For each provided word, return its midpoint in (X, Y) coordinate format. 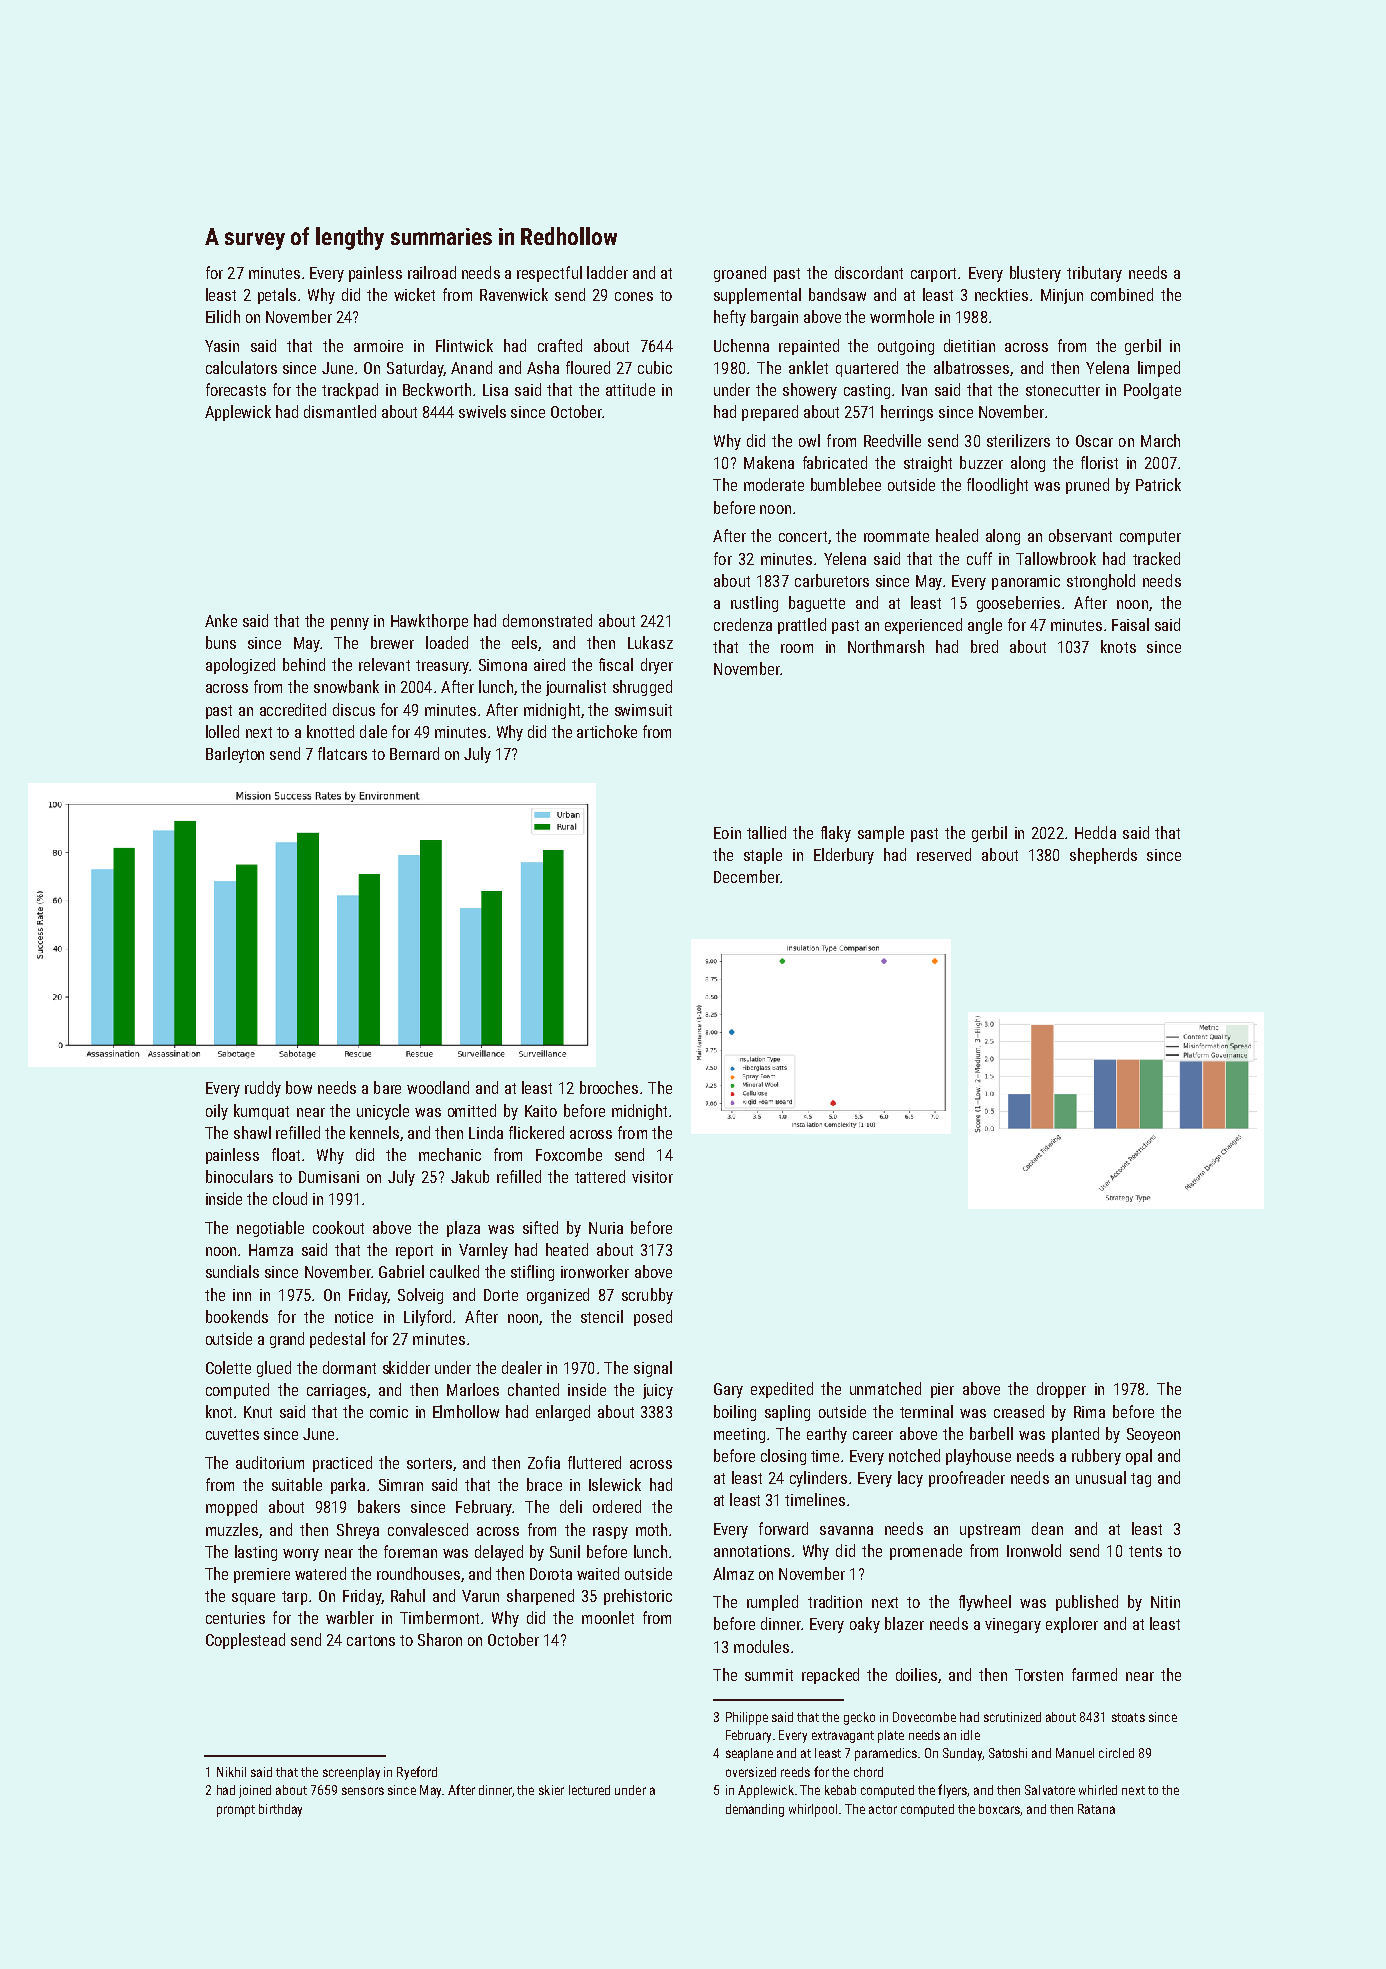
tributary (1094, 274)
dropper (1061, 1390)
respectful (549, 274)
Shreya (358, 1531)
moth (651, 1529)
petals (277, 296)
